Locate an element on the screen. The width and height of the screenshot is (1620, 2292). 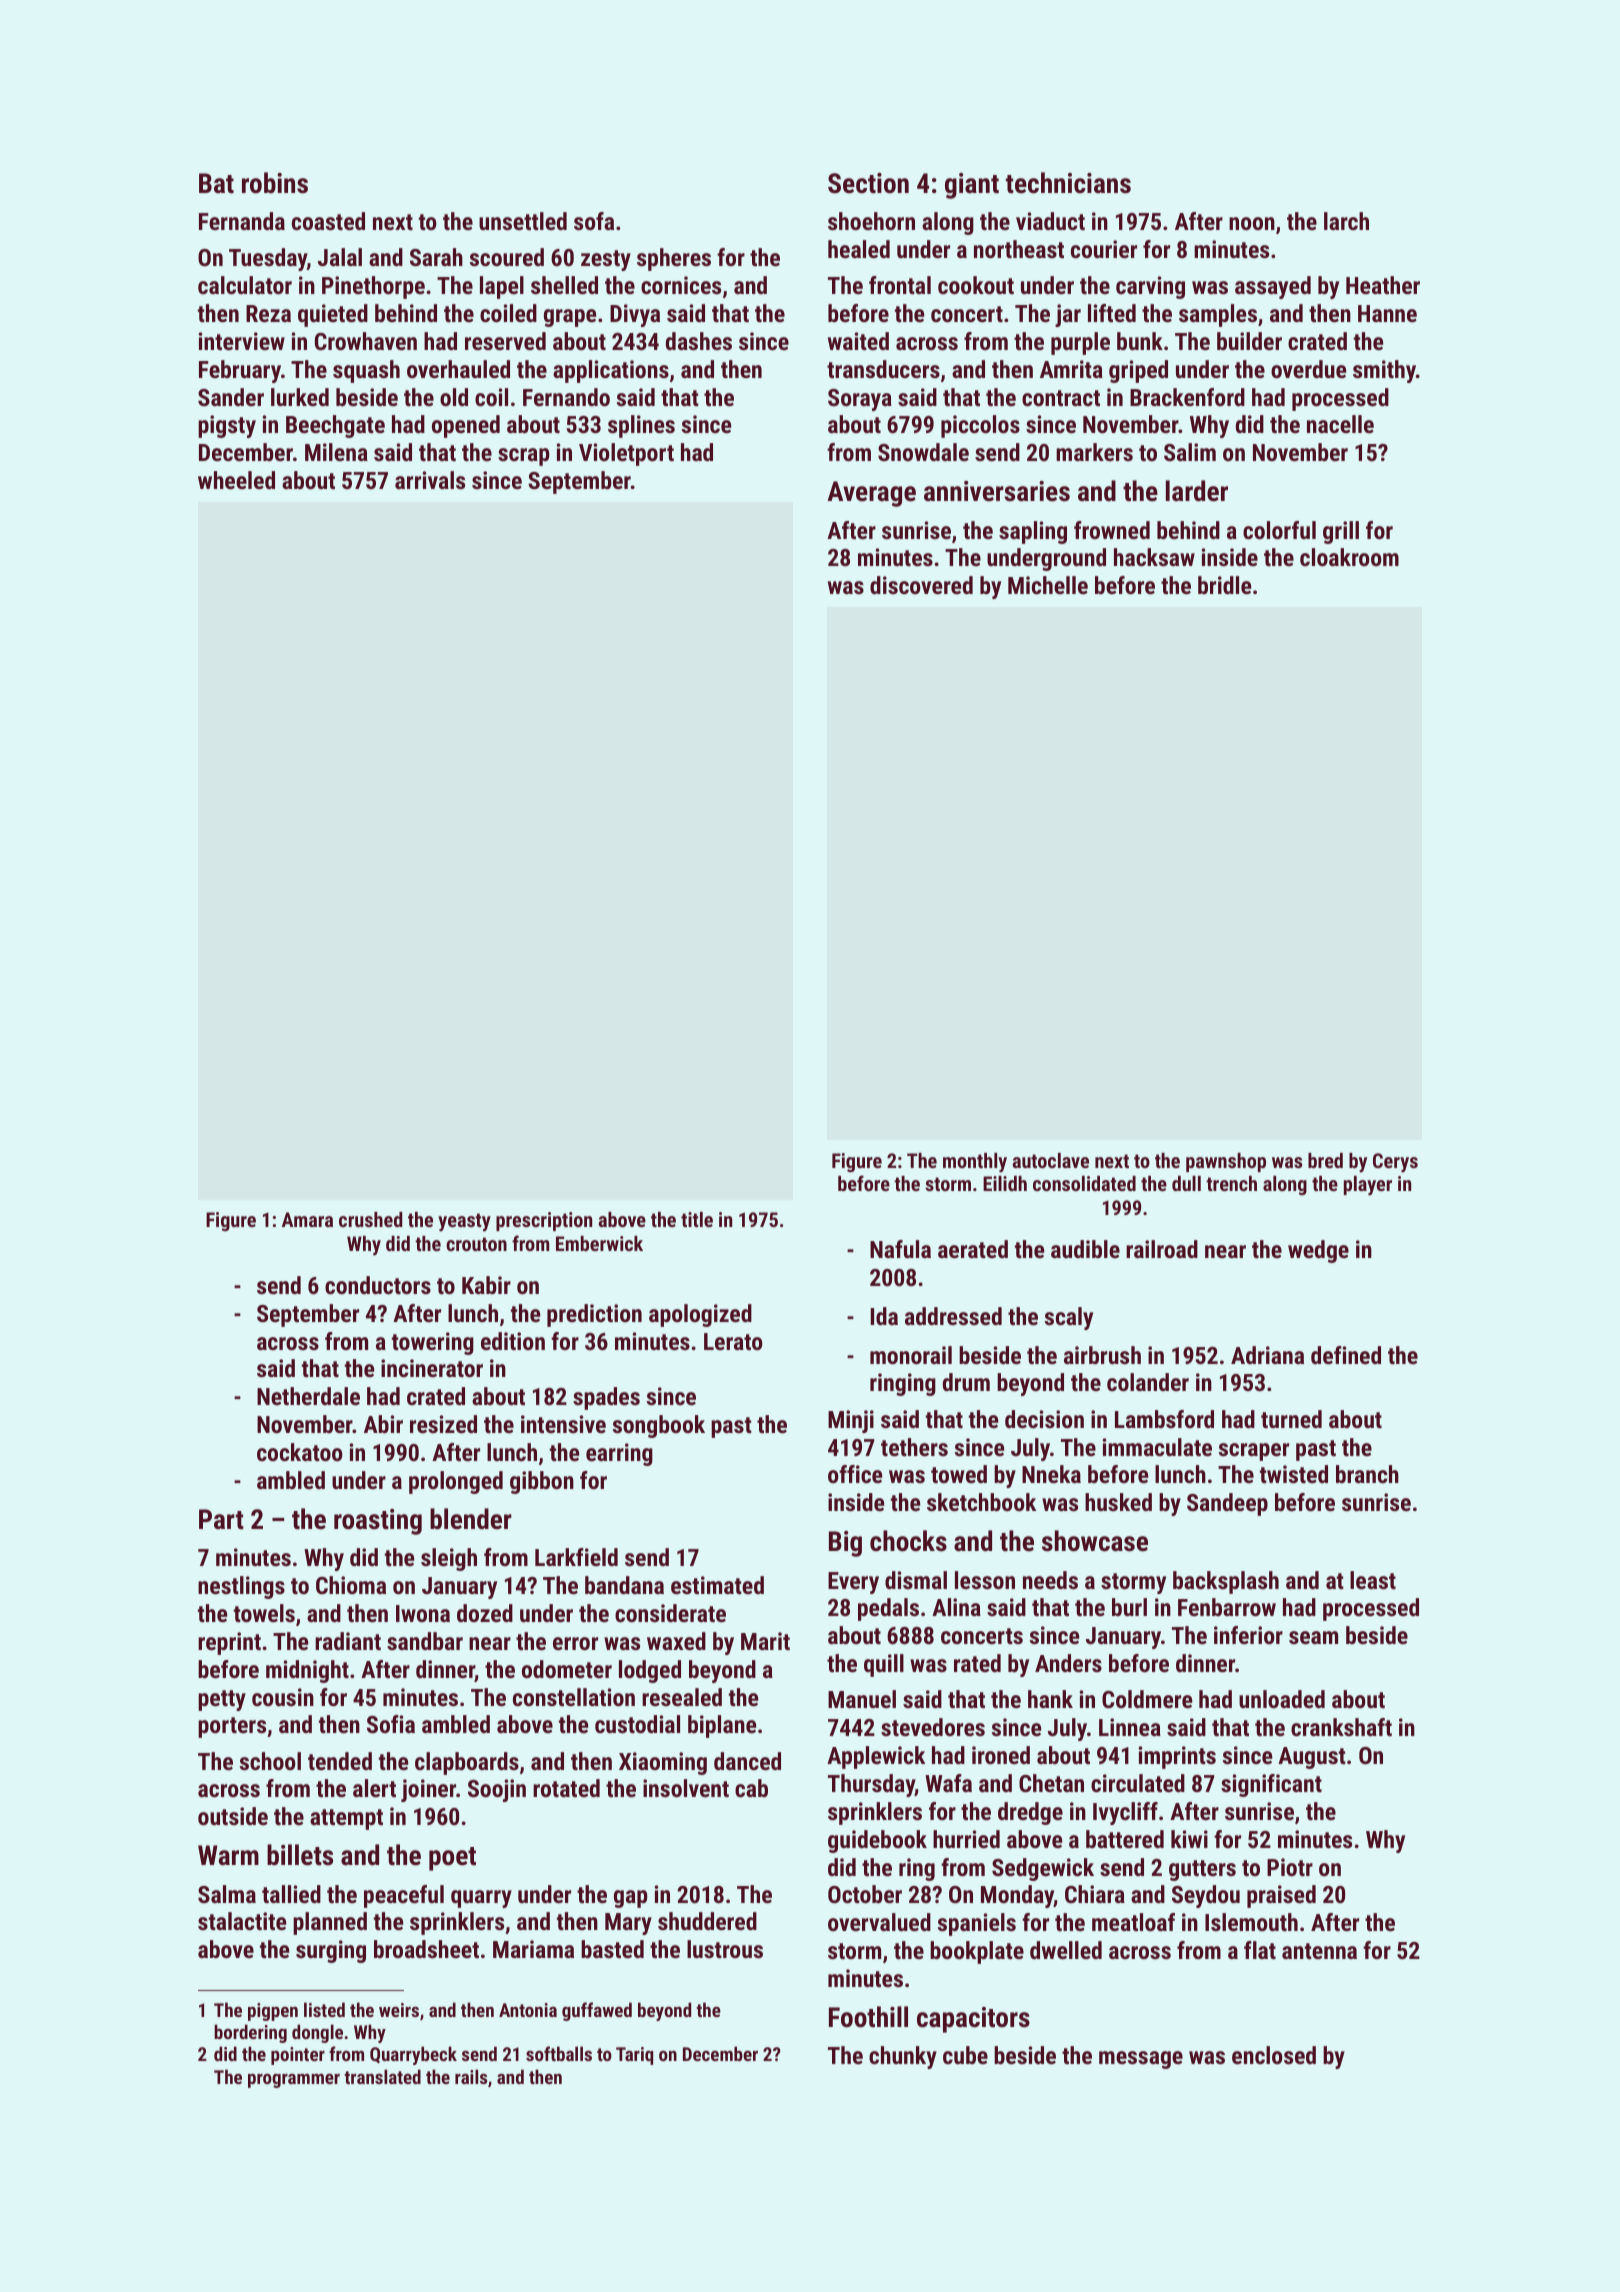
wedge is located at coordinates (1318, 1251).
